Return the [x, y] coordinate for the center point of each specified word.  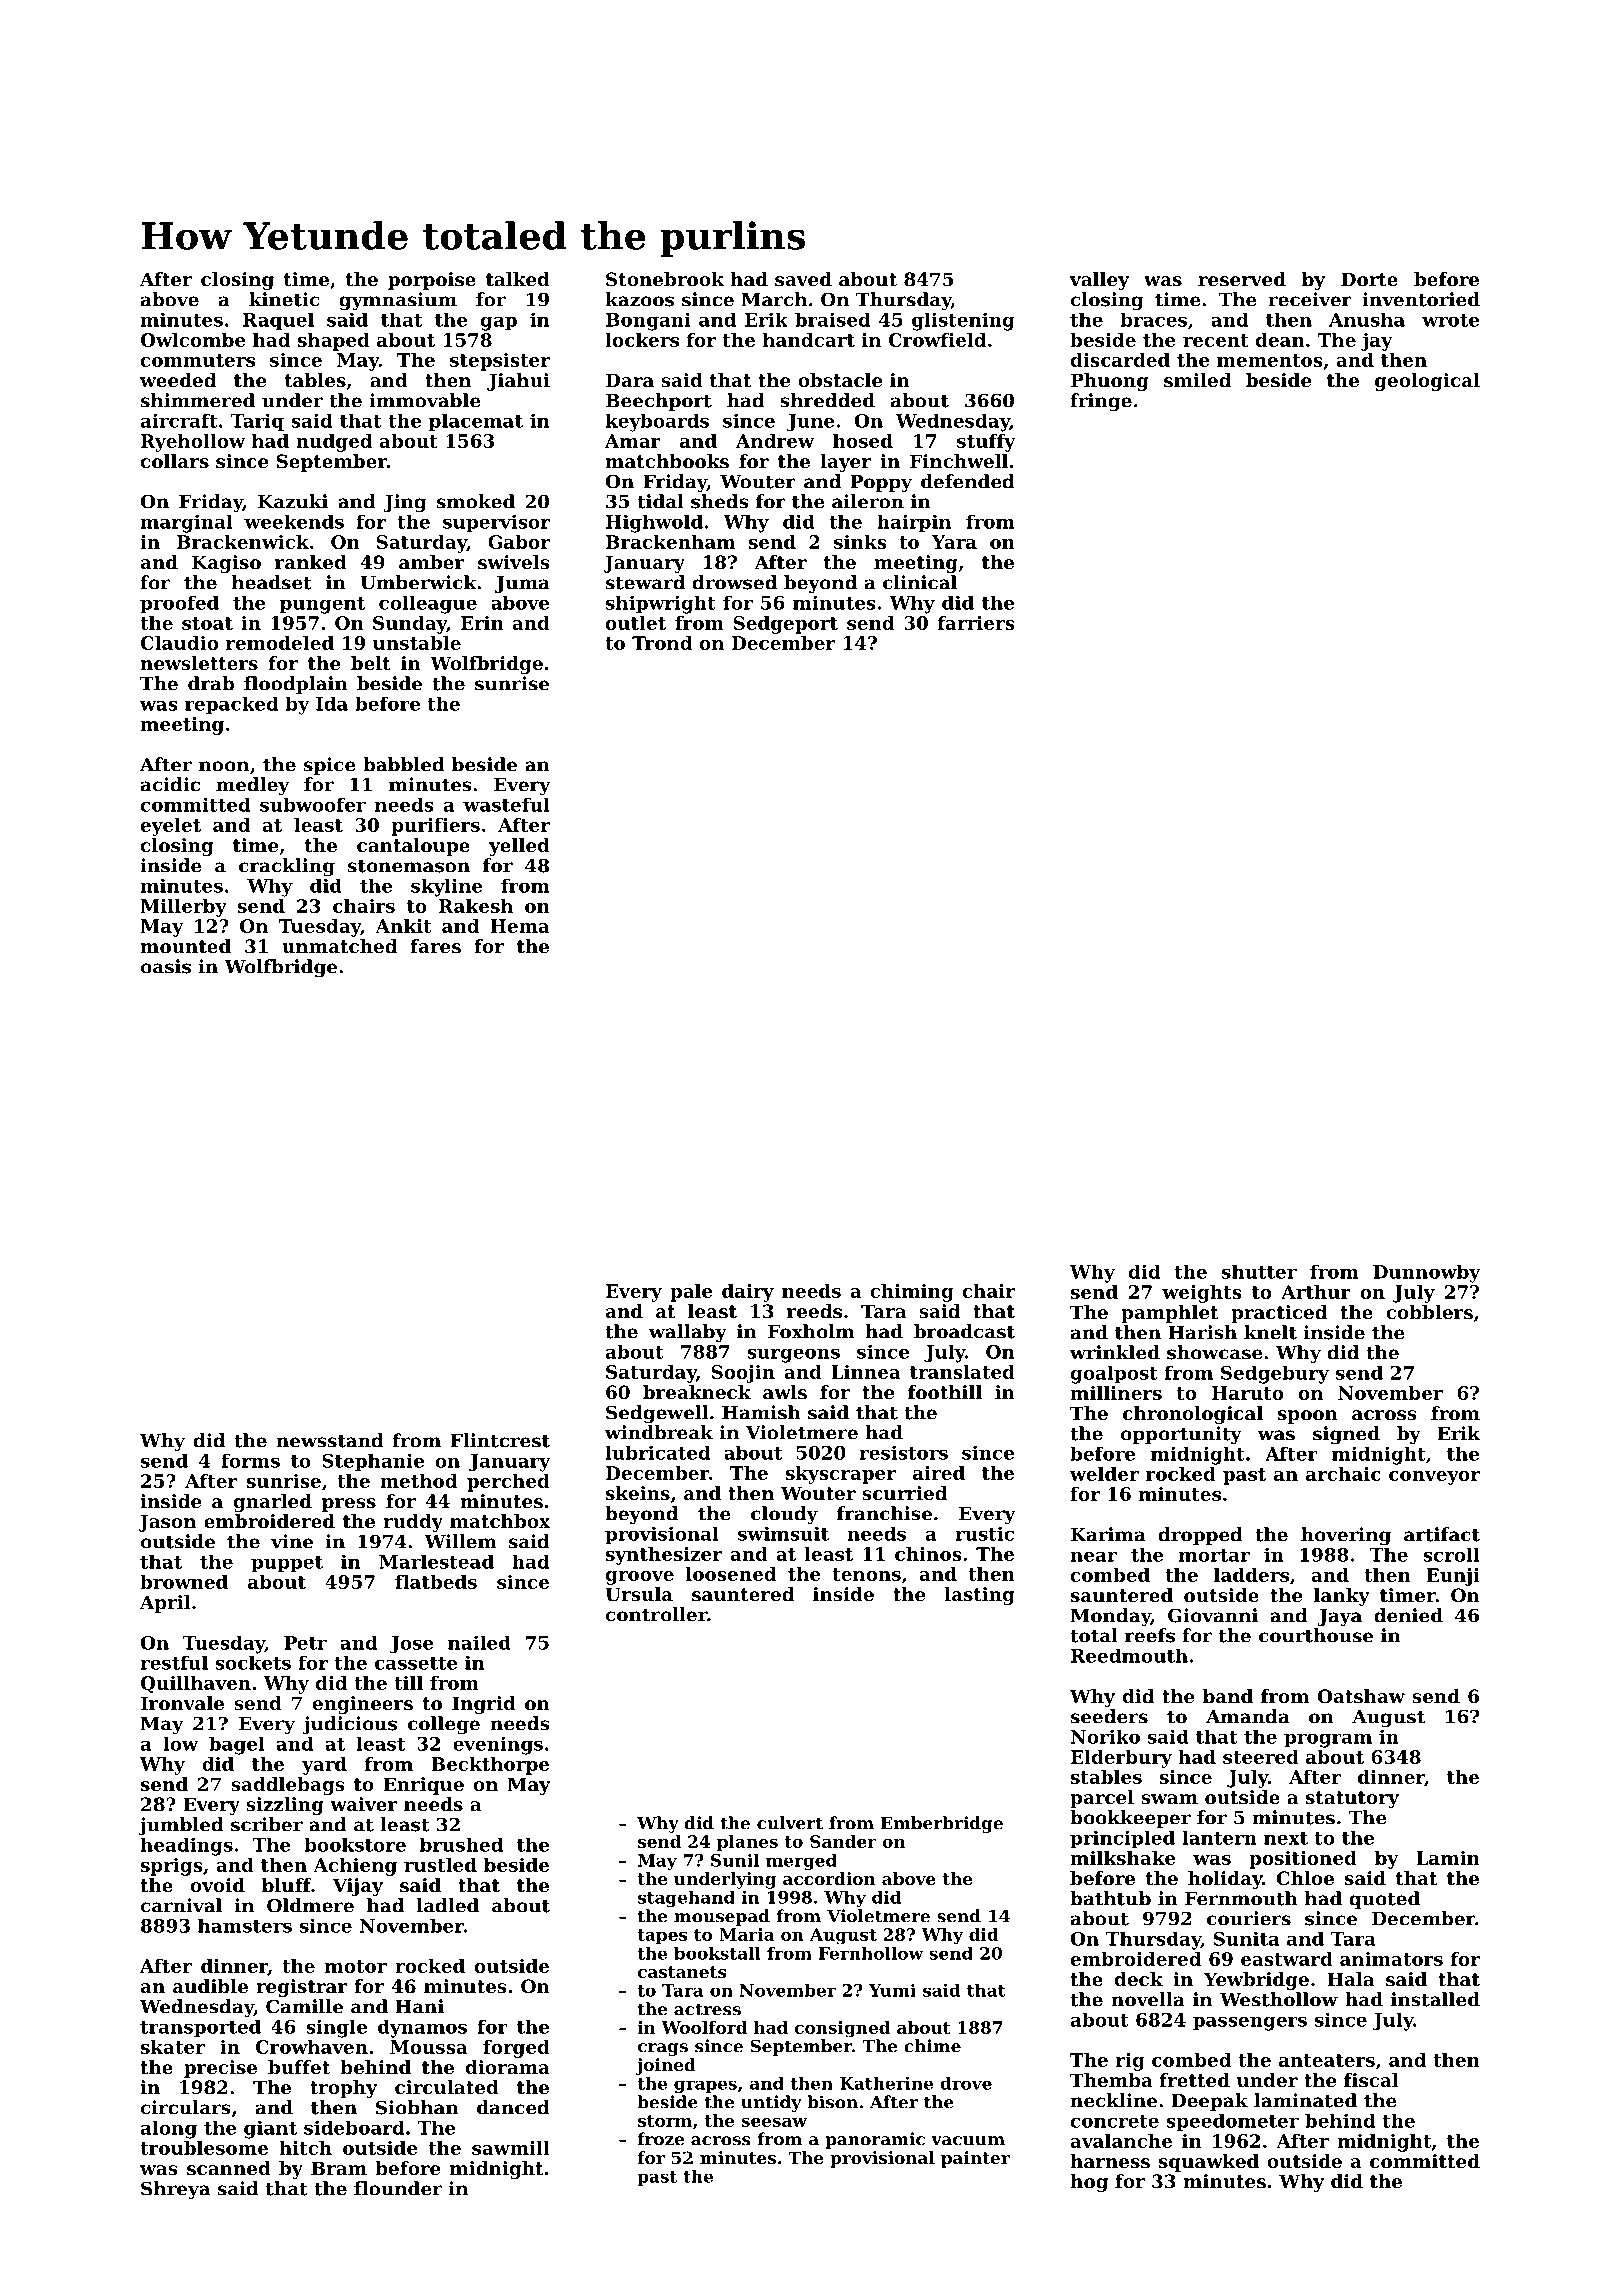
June [811, 423]
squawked [1209, 2163]
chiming [912, 1293]
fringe [1101, 402]
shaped [334, 342]
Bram [339, 2168]
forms [250, 1460]
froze [661, 2139]
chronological [1193, 1415]
